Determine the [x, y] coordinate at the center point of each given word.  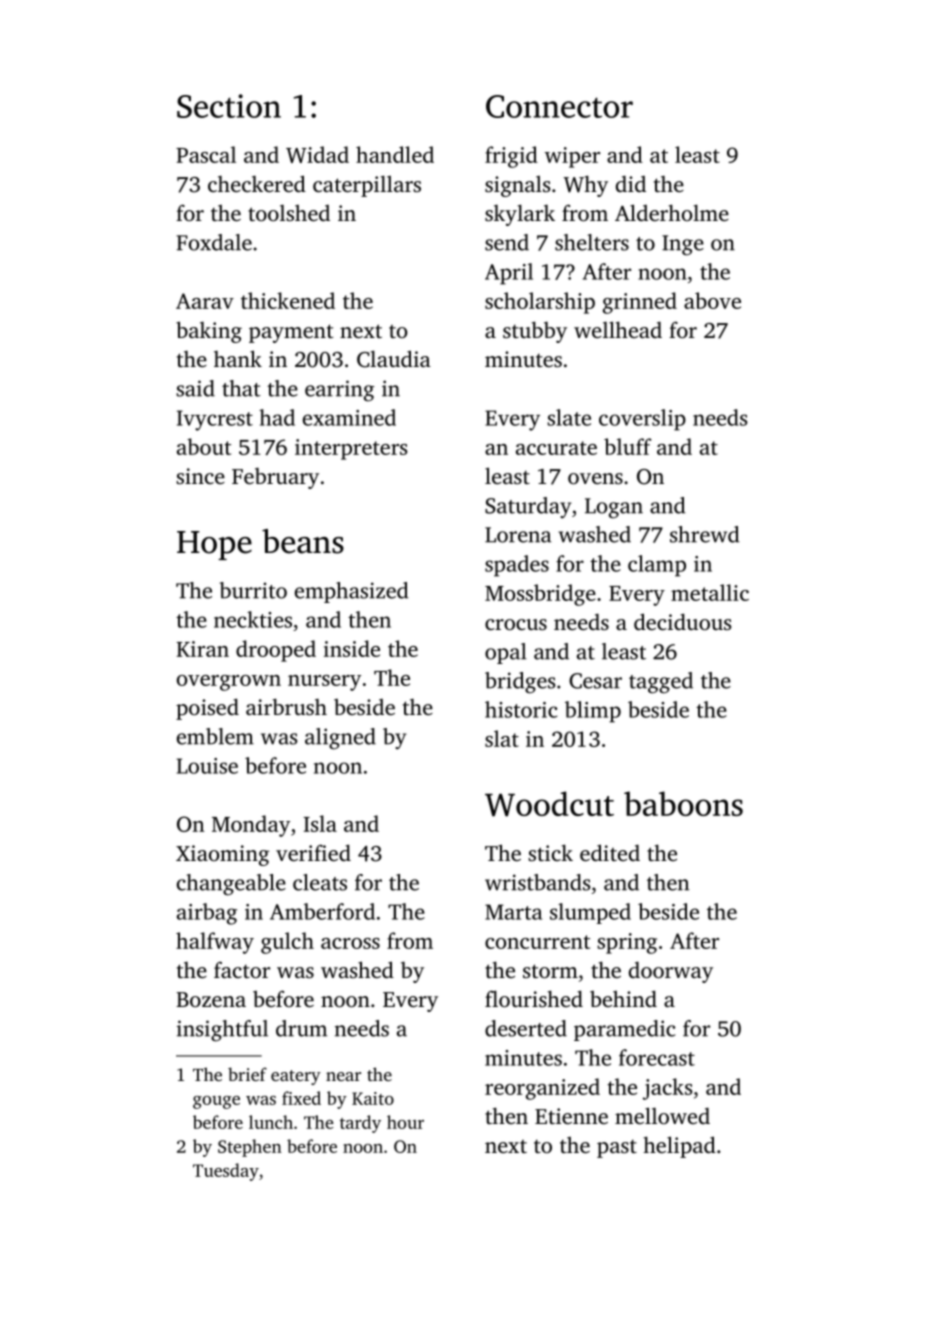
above [712, 300]
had [277, 417]
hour [405, 1122]
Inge [683, 245]
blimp [593, 712]
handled [395, 154]
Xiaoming [222, 855]
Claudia [394, 359]
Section [229, 106]
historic [521, 709]
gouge [216, 1102]
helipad [680, 1147]
